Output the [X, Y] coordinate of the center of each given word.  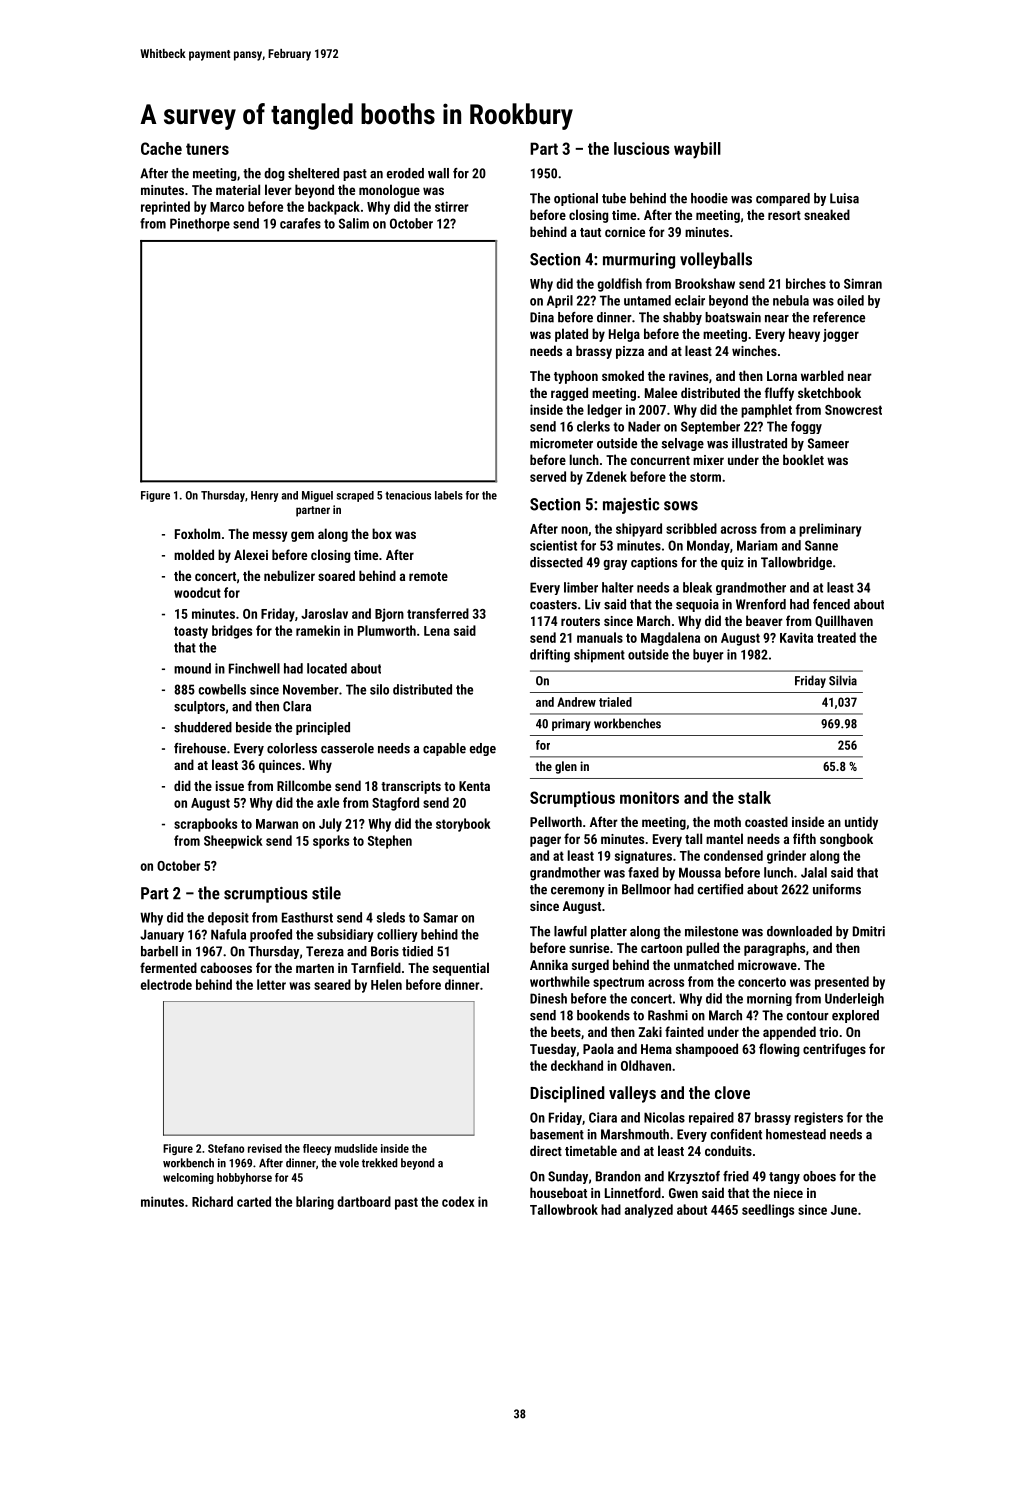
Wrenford [761, 604]
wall [438, 173]
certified [720, 889]
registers [818, 1118]
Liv [593, 604]
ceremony [578, 892]
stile [326, 893]
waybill [697, 150]
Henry [264, 496]
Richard [212, 1201]
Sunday [568, 1177]
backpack [334, 208]
